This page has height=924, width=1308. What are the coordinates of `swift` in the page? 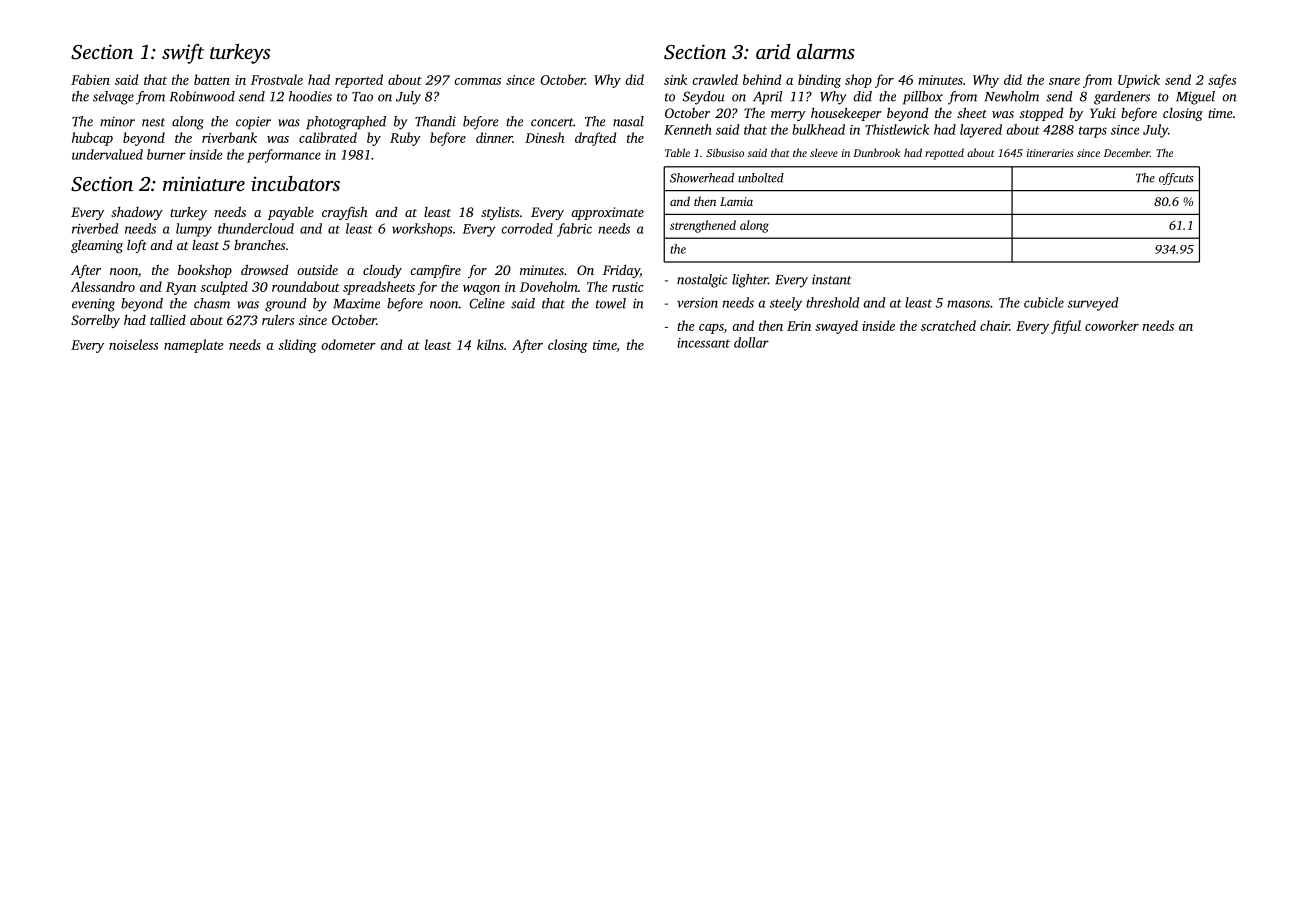 It's located at (183, 54).
